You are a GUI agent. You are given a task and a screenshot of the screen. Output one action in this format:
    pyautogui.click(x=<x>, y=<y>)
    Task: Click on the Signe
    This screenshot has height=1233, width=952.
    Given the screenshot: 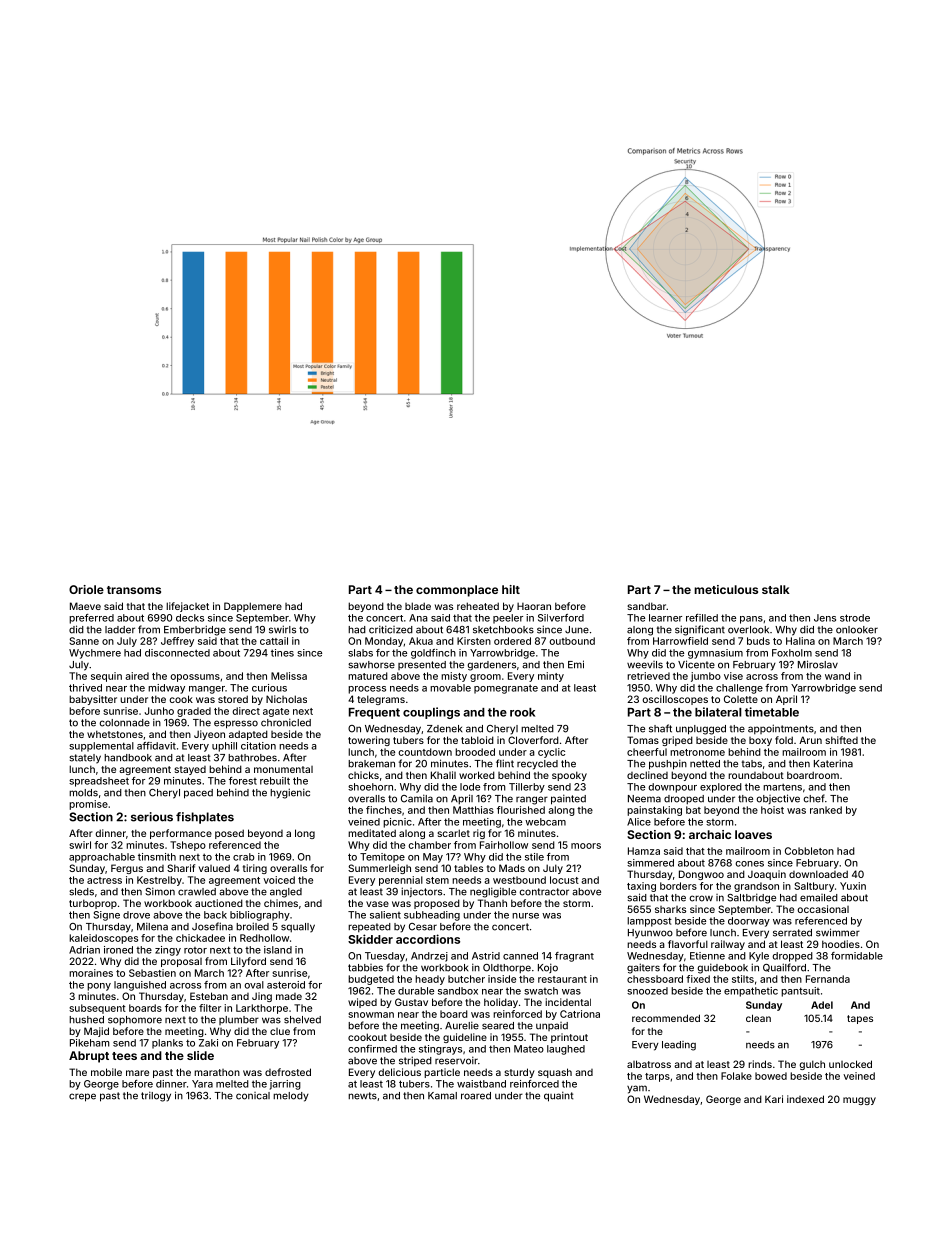 What is the action you would take?
    pyautogui.click(x=107, y=916)
